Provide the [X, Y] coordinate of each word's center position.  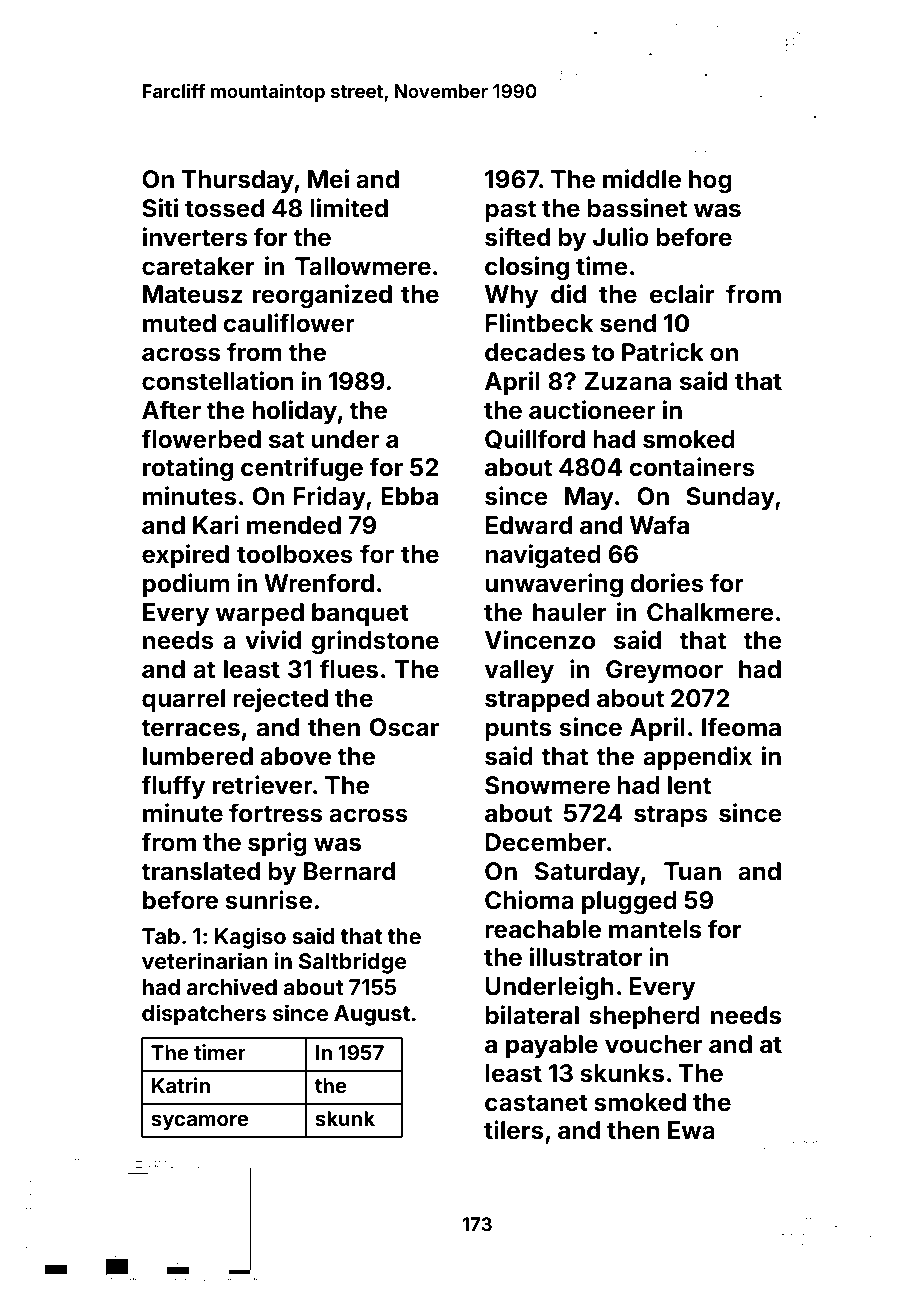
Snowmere [547, 785]
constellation [218, 381]
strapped [537, 700]
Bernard [349, 871]
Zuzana [628, 381]
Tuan [692, 871]
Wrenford [319, 583]
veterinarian [205, 960]
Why [511, 296]
